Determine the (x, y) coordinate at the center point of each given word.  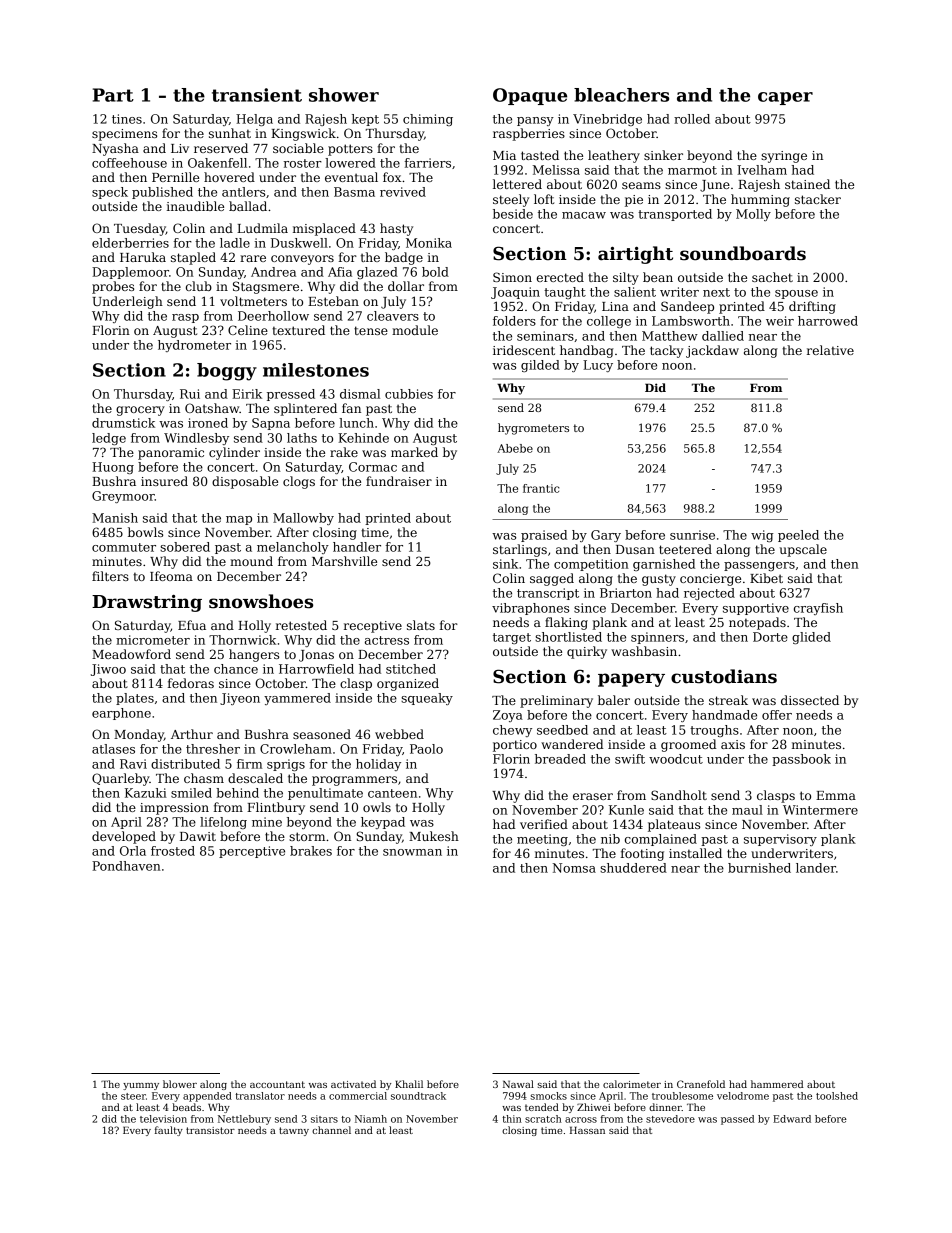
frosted (173, 851)
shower (344, 95)
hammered (777, 1084)
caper (785, 98)
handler (357, 547)
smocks (548, 1096)
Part (113, 95)
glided (811, 638)
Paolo (426, 749)
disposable (245, 482)
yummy (141, 1086)
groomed (688, 745)
